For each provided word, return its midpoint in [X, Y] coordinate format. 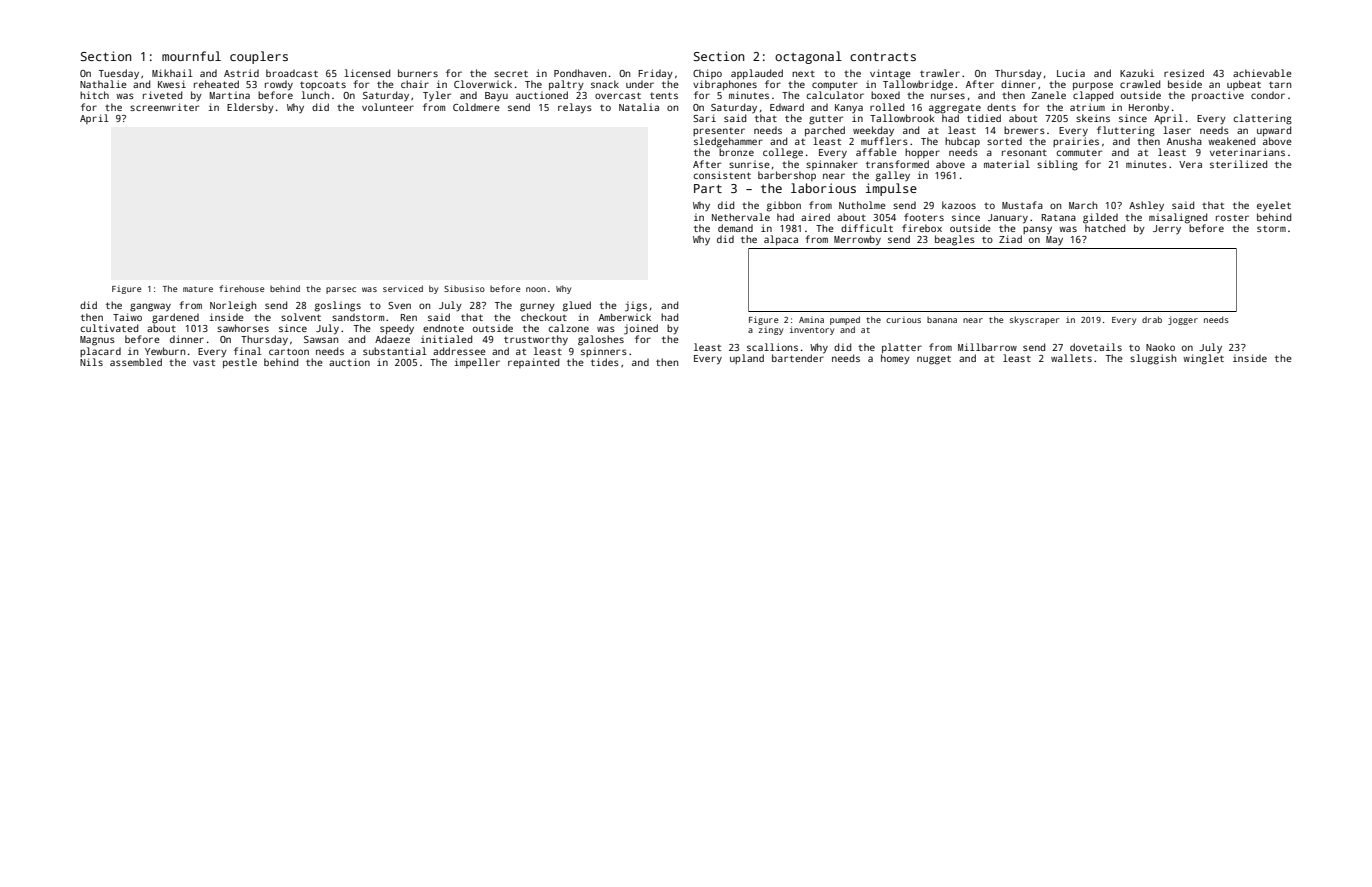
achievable [1262, 73]
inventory [812, 330]
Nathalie [103, 84]
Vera [1190, 164]
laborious [823, 188]
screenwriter [164, 107]
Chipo [707, 74]
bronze [736, 152]
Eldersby [250, 108]
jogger [1183, 320]
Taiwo [127, 317]
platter [902, 348]
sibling [1057, 165]
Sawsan [321, 339]
